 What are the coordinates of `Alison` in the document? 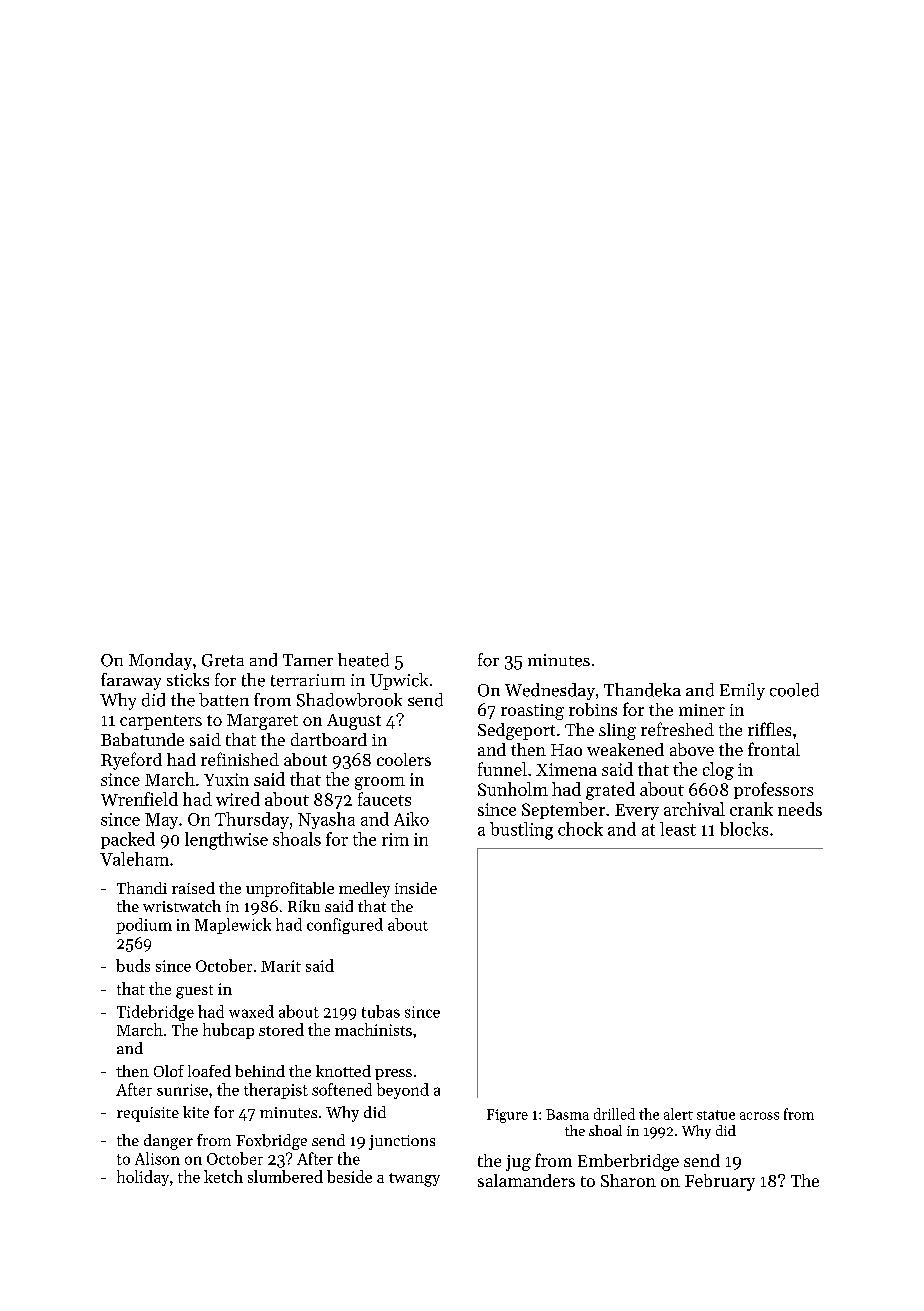 It's located at (157, 1158).
